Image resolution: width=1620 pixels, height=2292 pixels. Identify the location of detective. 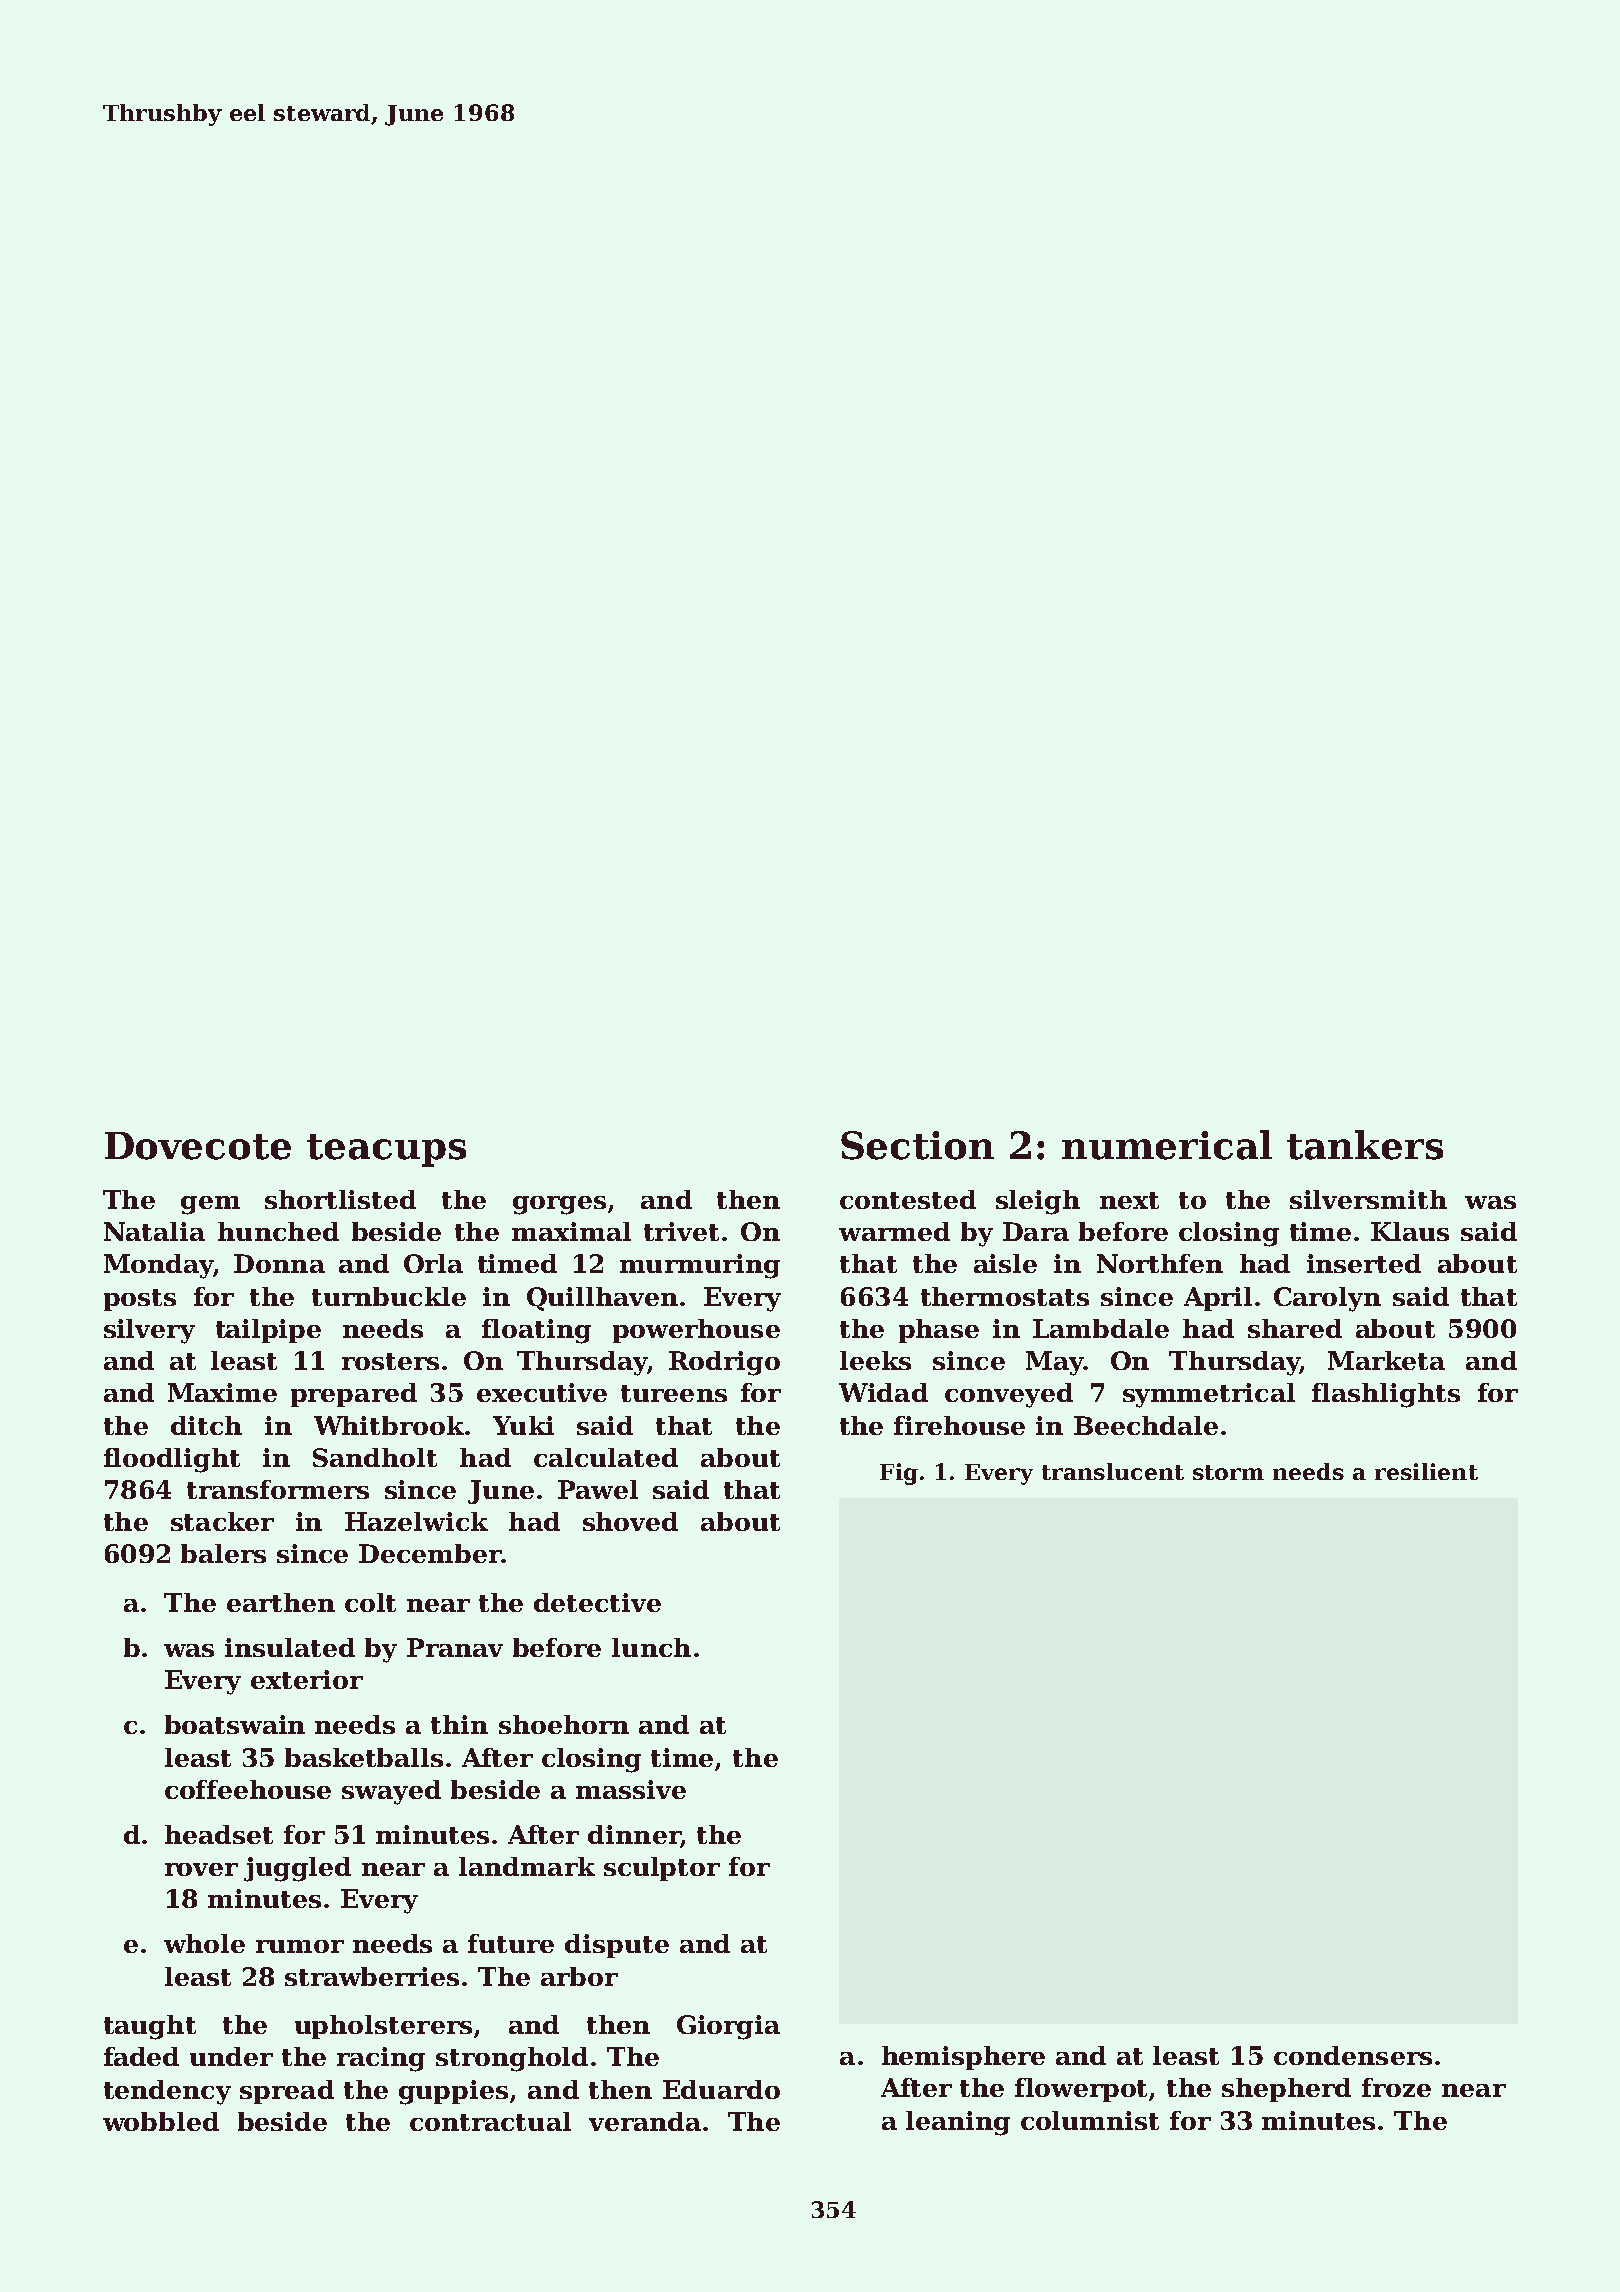
(597, 1602).
